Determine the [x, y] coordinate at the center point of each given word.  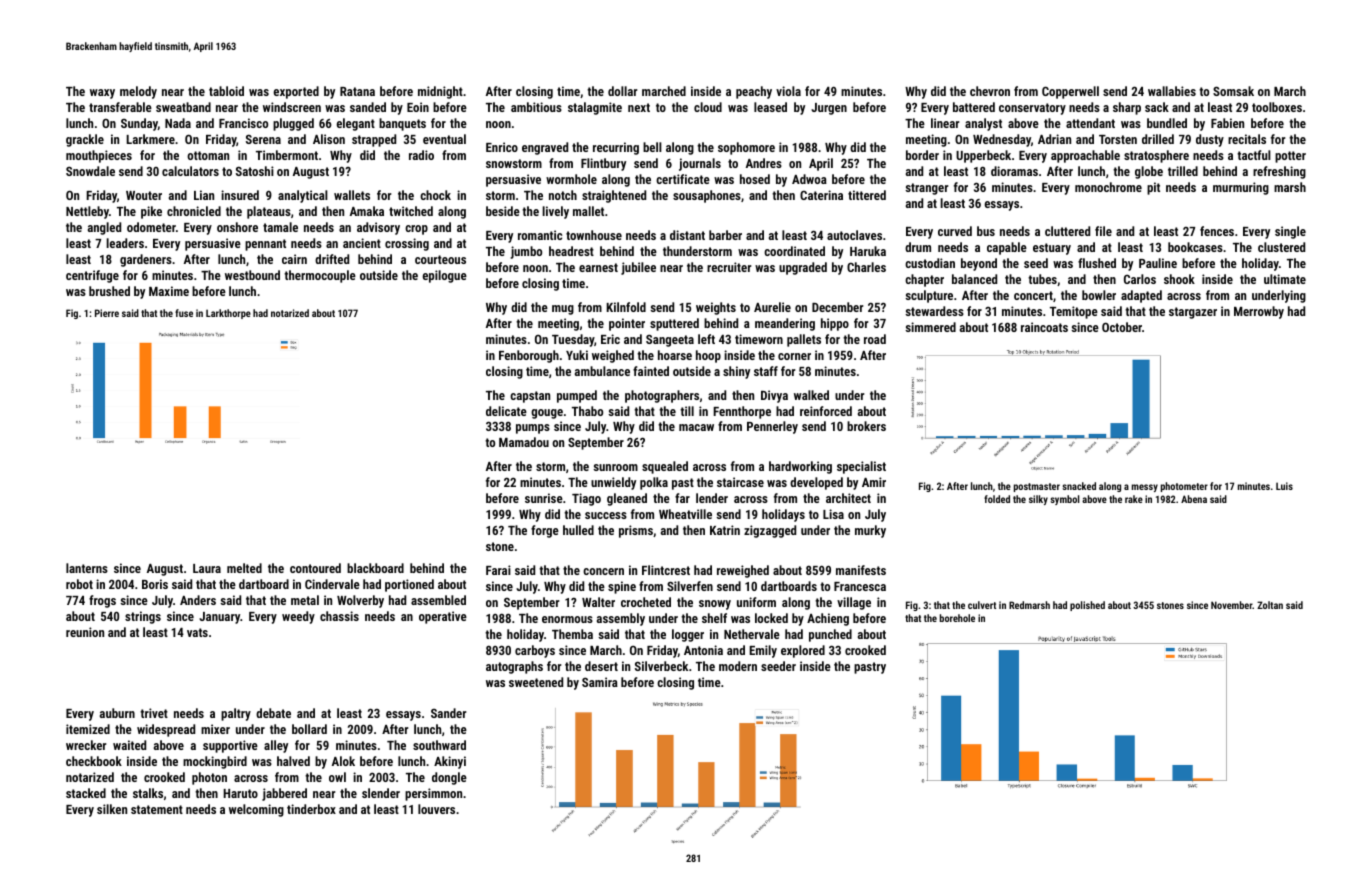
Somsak [1233, 91]
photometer [1184, 487]
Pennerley [772, 427]
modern [738, 666]
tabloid [226, 91]
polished [1087, 606]
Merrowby [1259, 312]
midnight [440, 92]
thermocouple [320, 276]
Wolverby [360, 601]
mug [563, 310]
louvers [436, 809]
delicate [506, 411]
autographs [514, 667]
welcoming [256, 810]
